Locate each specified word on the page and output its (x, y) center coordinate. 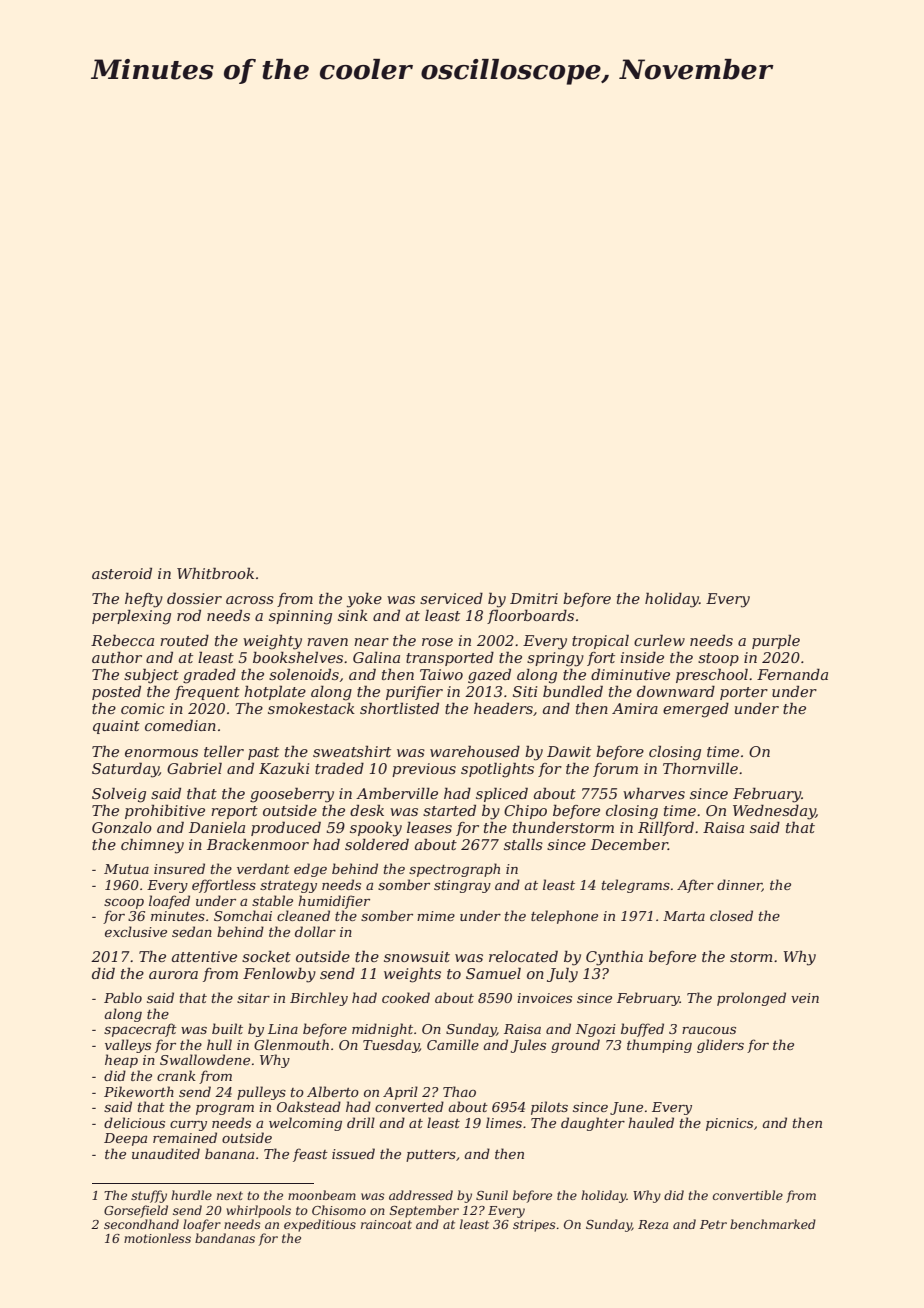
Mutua (126, 869)
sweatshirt (352, 751)
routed (184, 640)
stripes (534, 1226)
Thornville (700, 768)
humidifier (334, 902)
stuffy (149, 1196)
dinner (739, 885)
